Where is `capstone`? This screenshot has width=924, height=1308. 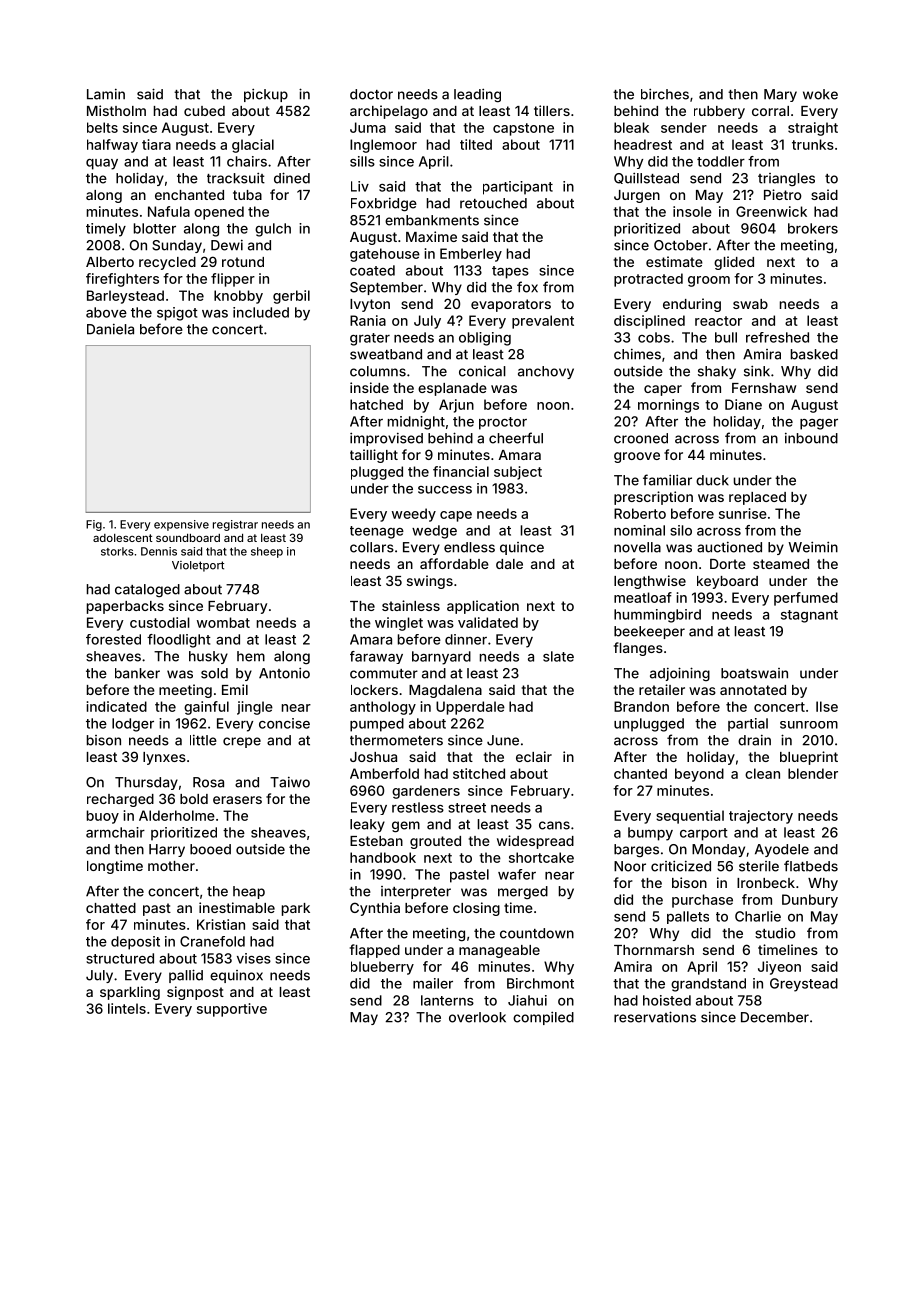 capstone is located at coordinates (523, 129).
